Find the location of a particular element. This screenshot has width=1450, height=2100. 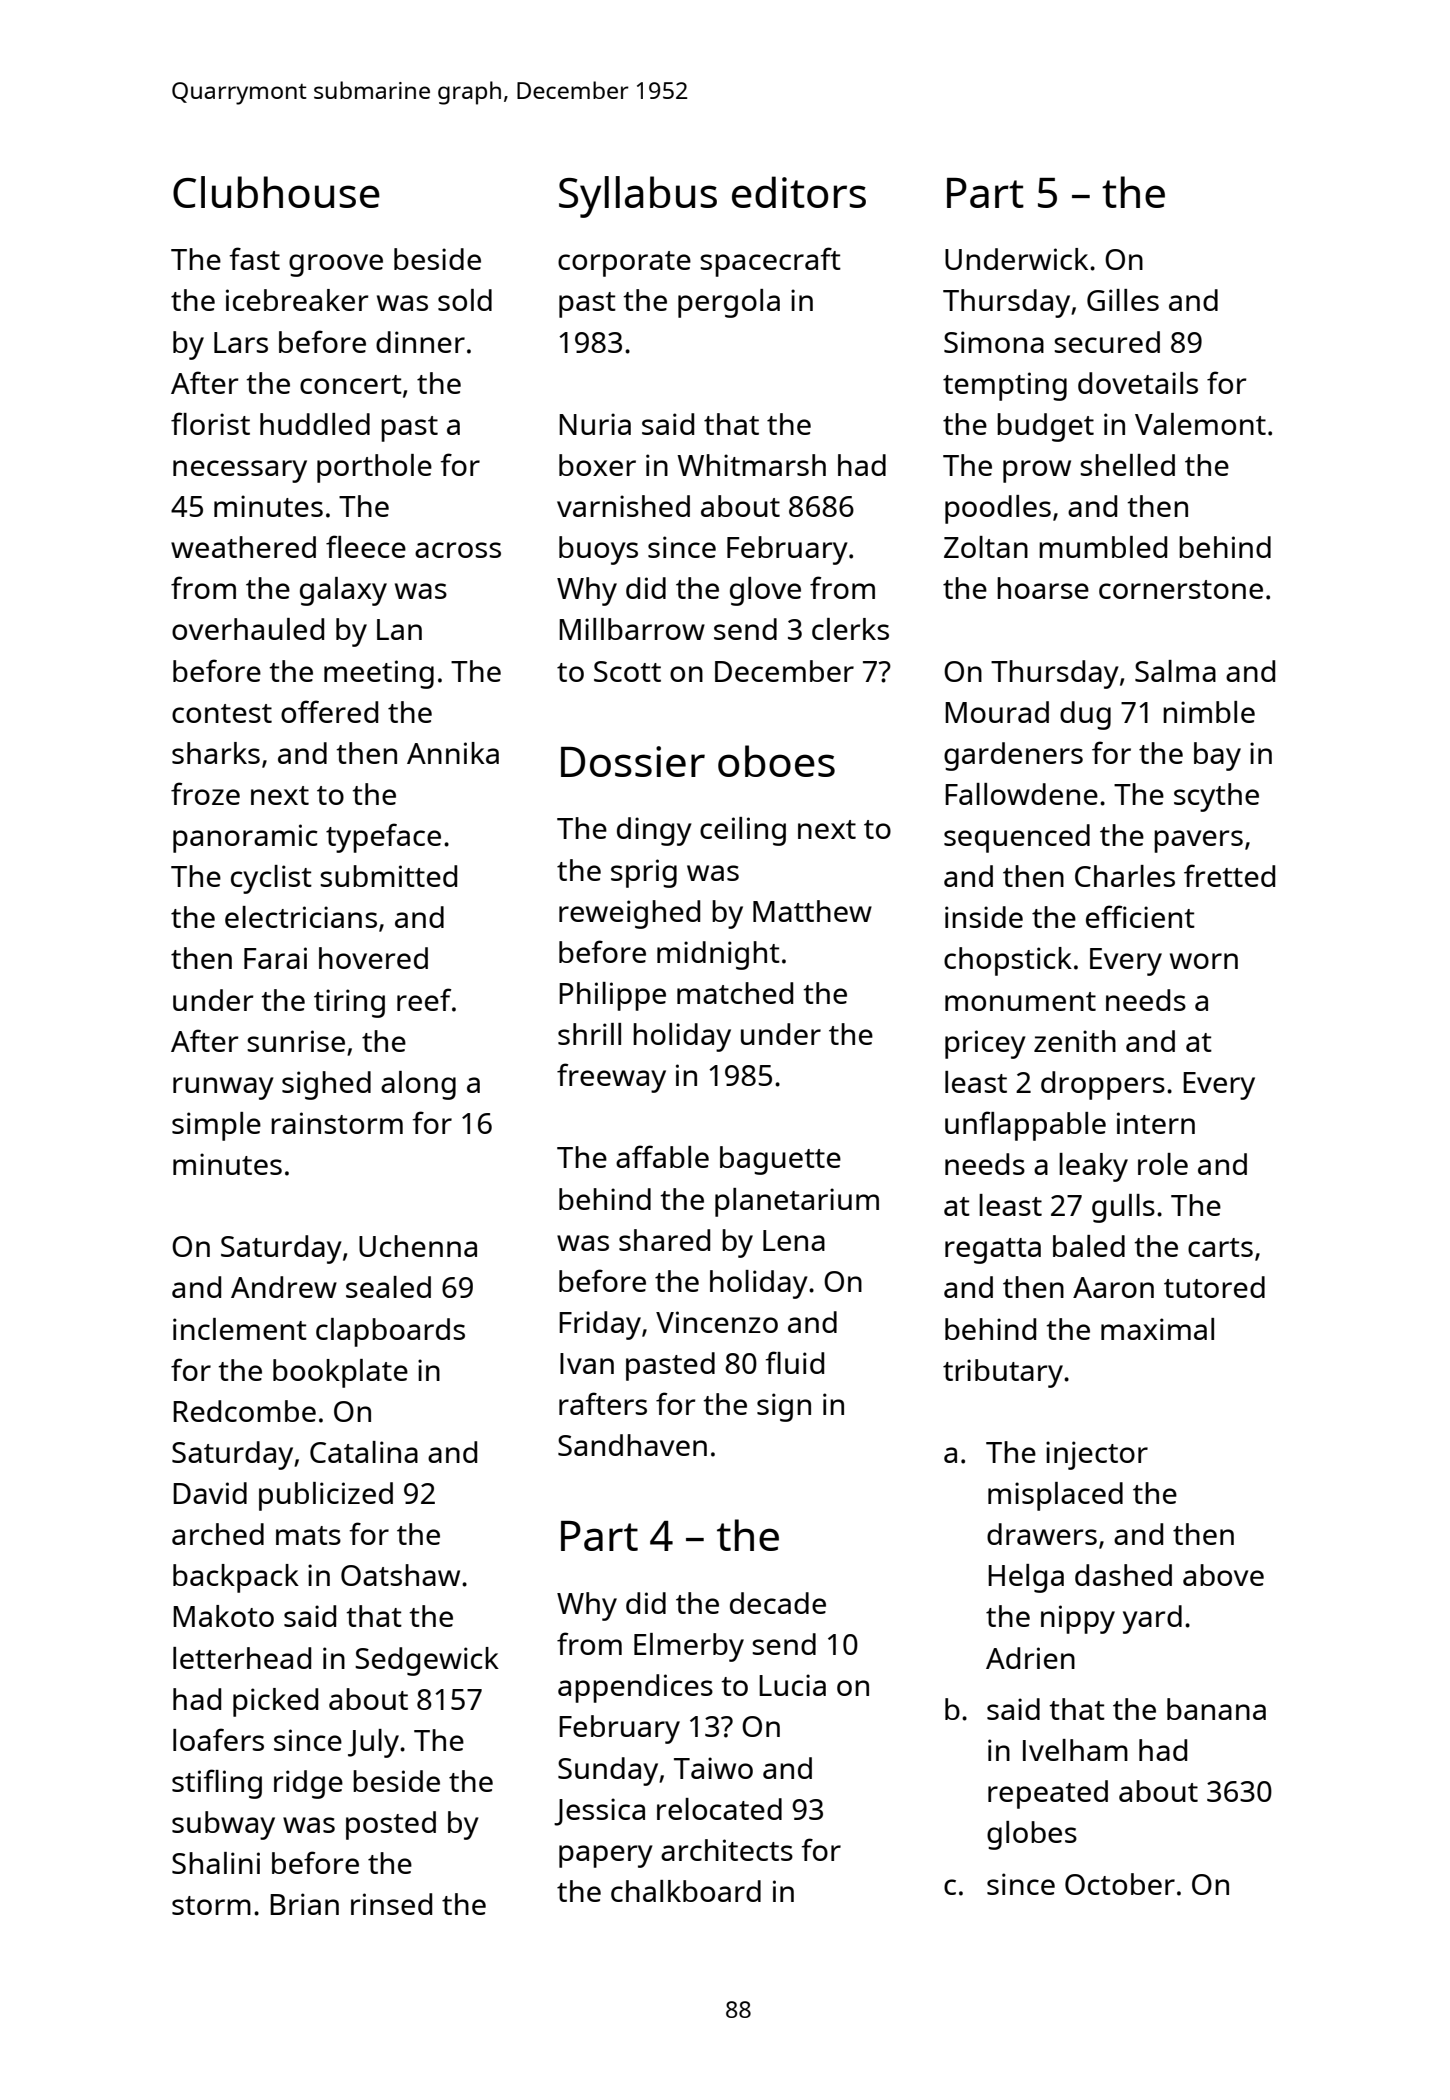

Whitmarsh is located at coordinates (751, 465).
